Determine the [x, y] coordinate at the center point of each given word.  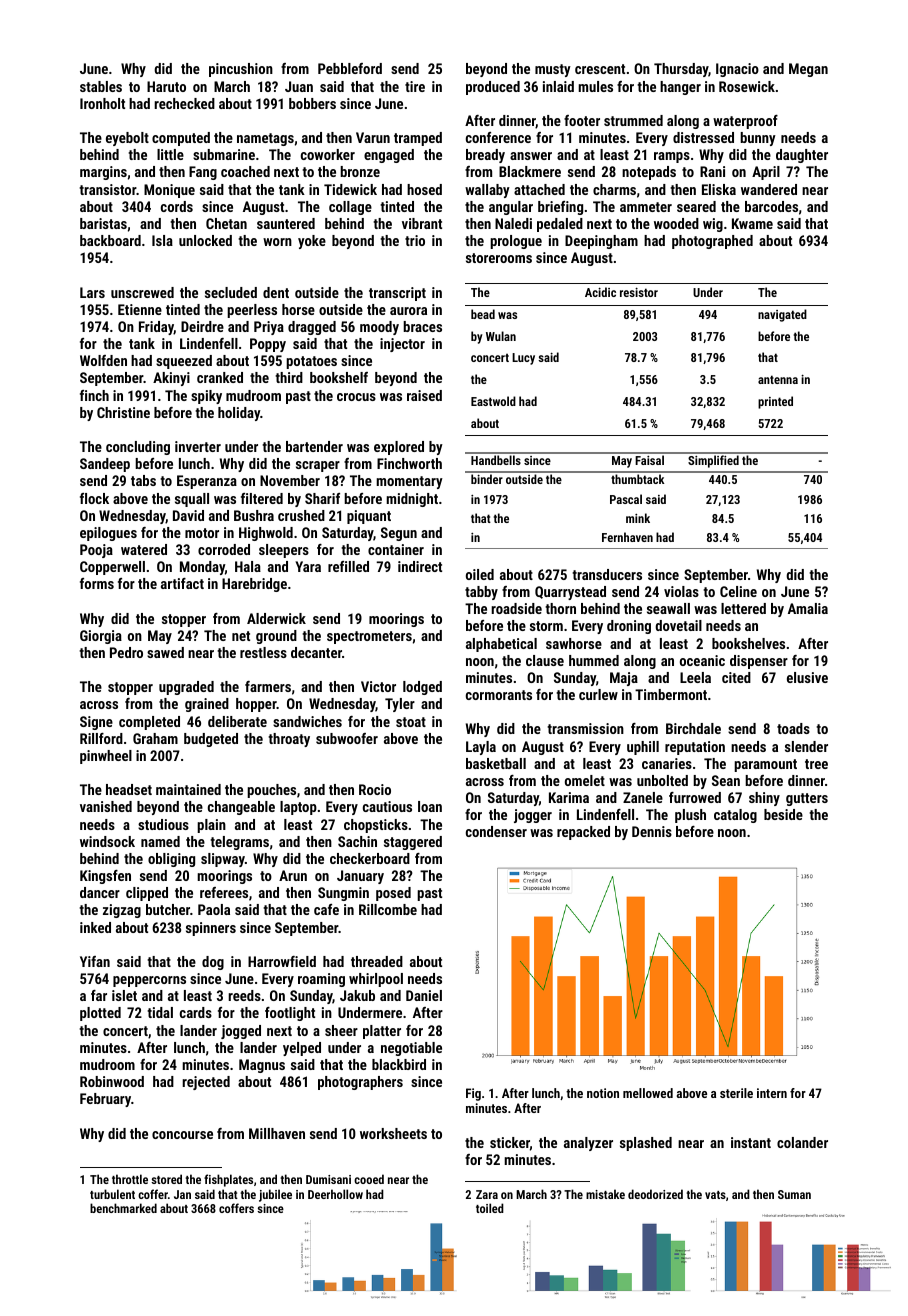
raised [424, 395]
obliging [171, 860]
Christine [123, 412]
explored [399, 448]
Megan [808, 70]
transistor [107, 189]
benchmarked [123, 1208]
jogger [533, 816]
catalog [735, 816]
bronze [360, 171]
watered [144, 549]
